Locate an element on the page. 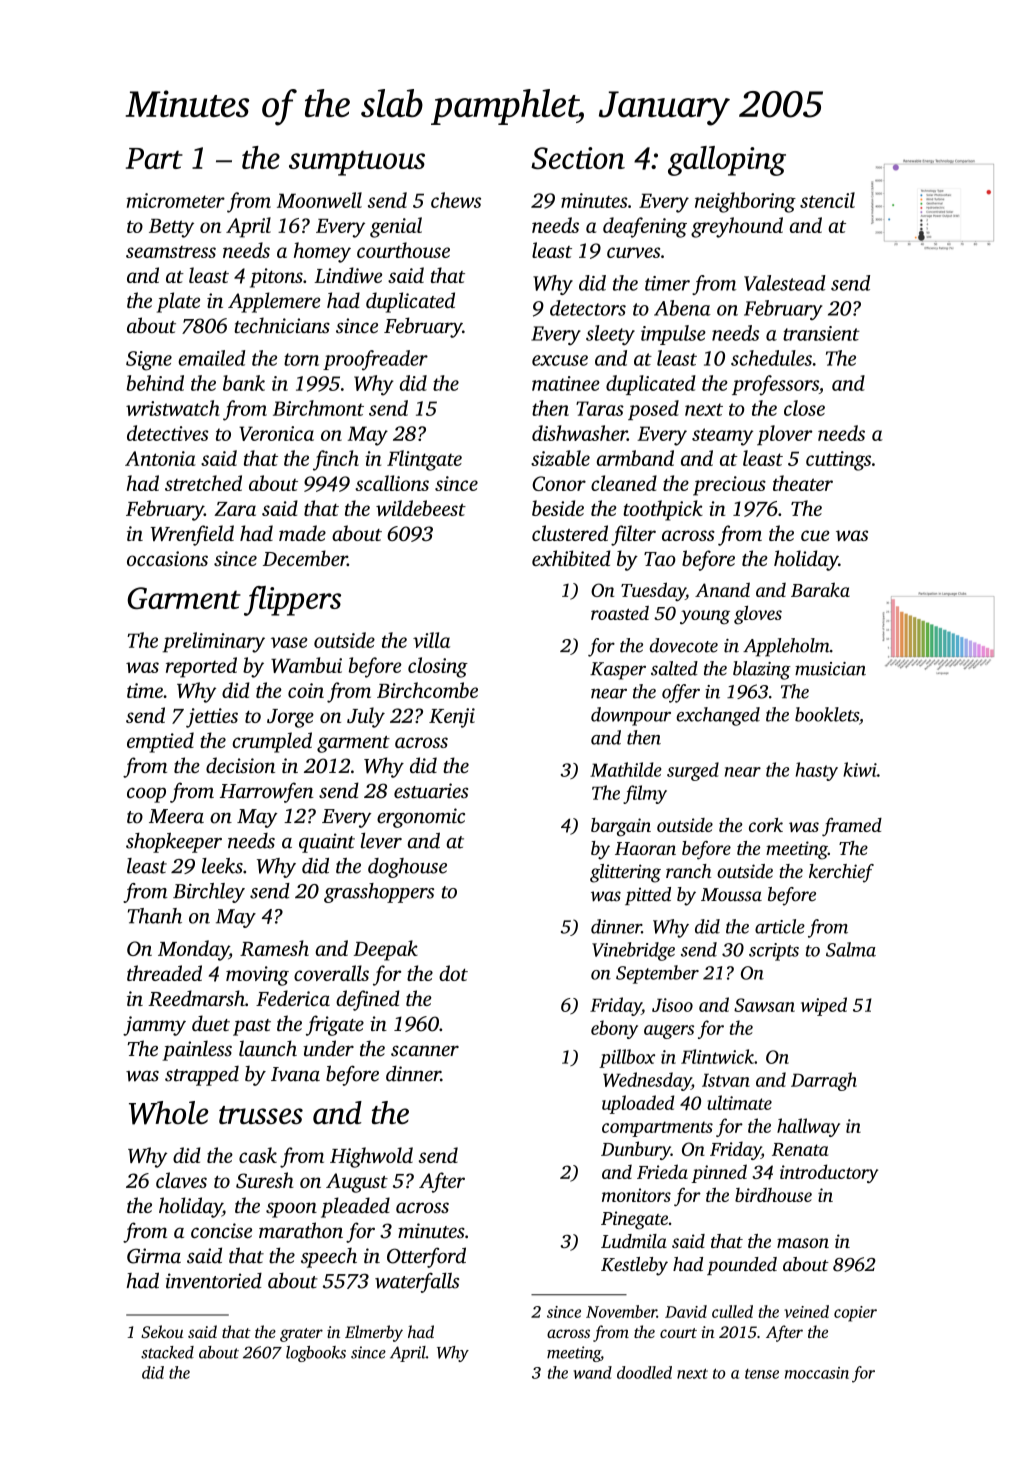 The image size is (1014, 1468). moccasin is located at coordinates (817, 1373).
